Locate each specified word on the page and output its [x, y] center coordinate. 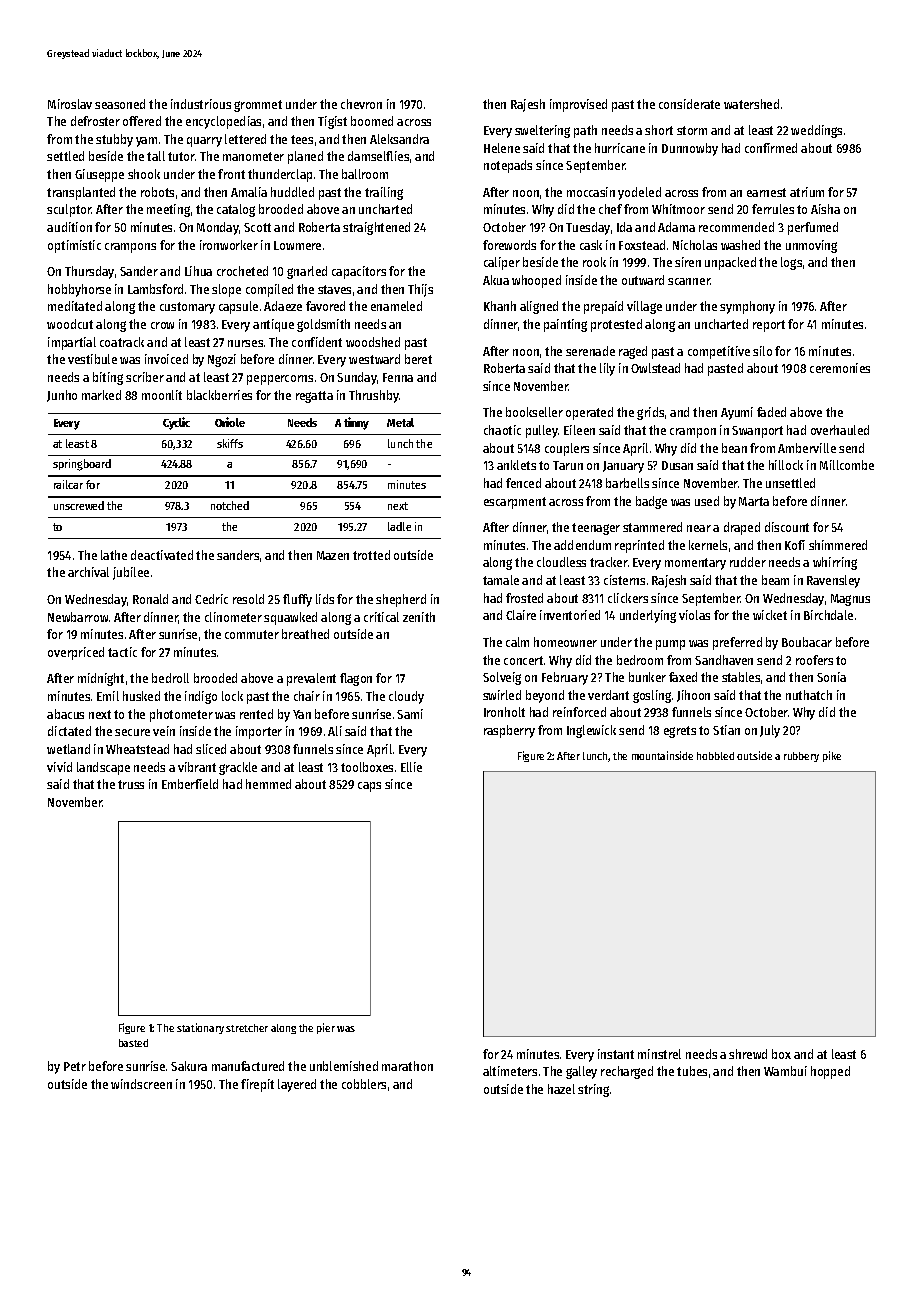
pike [832, 756]
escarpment [515, 503]
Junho [62, 396]
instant [616, 1054]
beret [418, 359]
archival [88, 572]
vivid [59, 767]
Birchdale [828, 615]
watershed [751, 104]
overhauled [840, 430]
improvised [578, 105]
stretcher [247, 1028]
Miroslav [70, 104]
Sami [410, 714]
